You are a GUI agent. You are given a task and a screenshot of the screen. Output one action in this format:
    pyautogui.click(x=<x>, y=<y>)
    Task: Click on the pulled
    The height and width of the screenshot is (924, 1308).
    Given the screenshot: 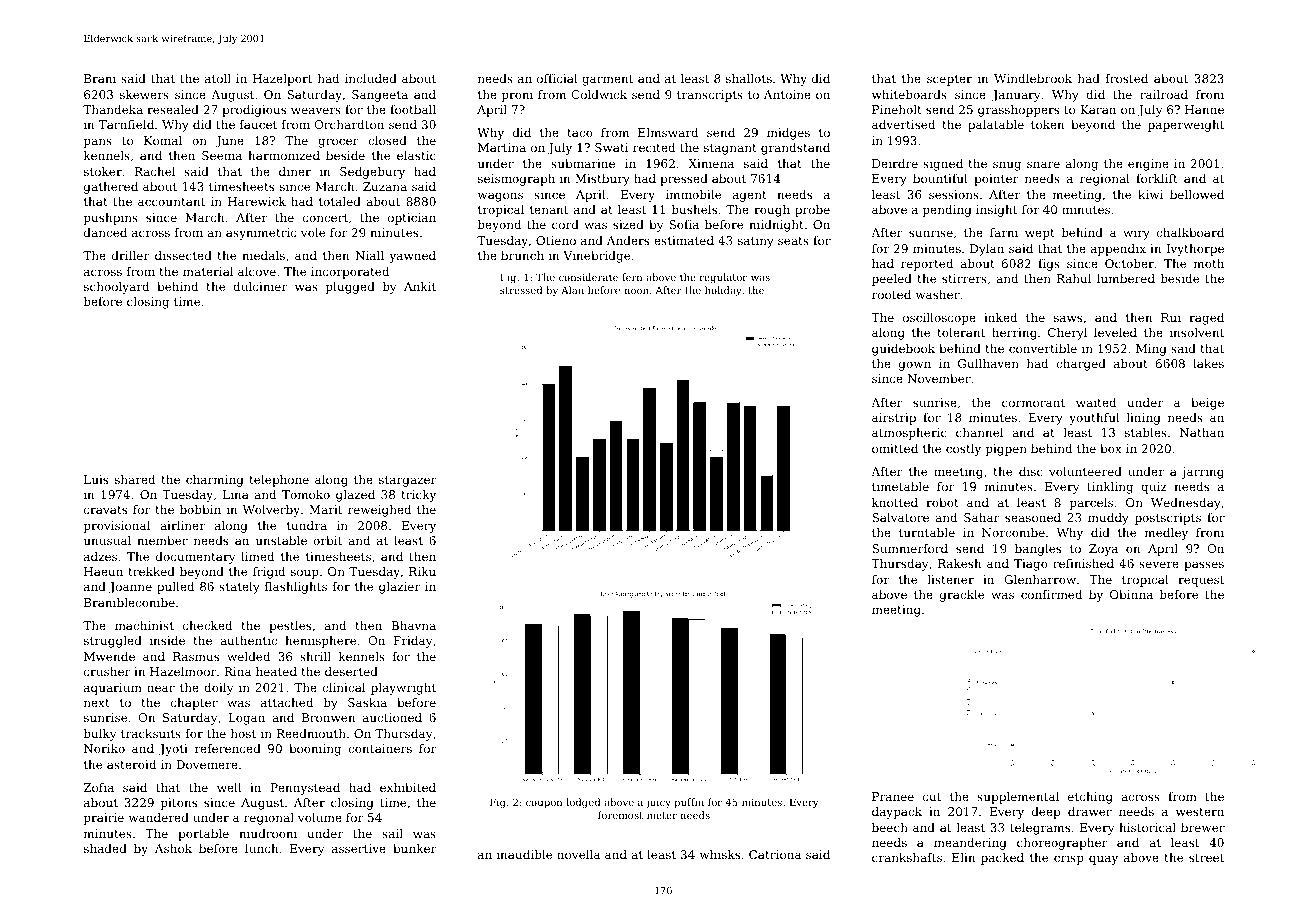 What is the action you would take?
    pyautogui.click(x=175, y=588)
